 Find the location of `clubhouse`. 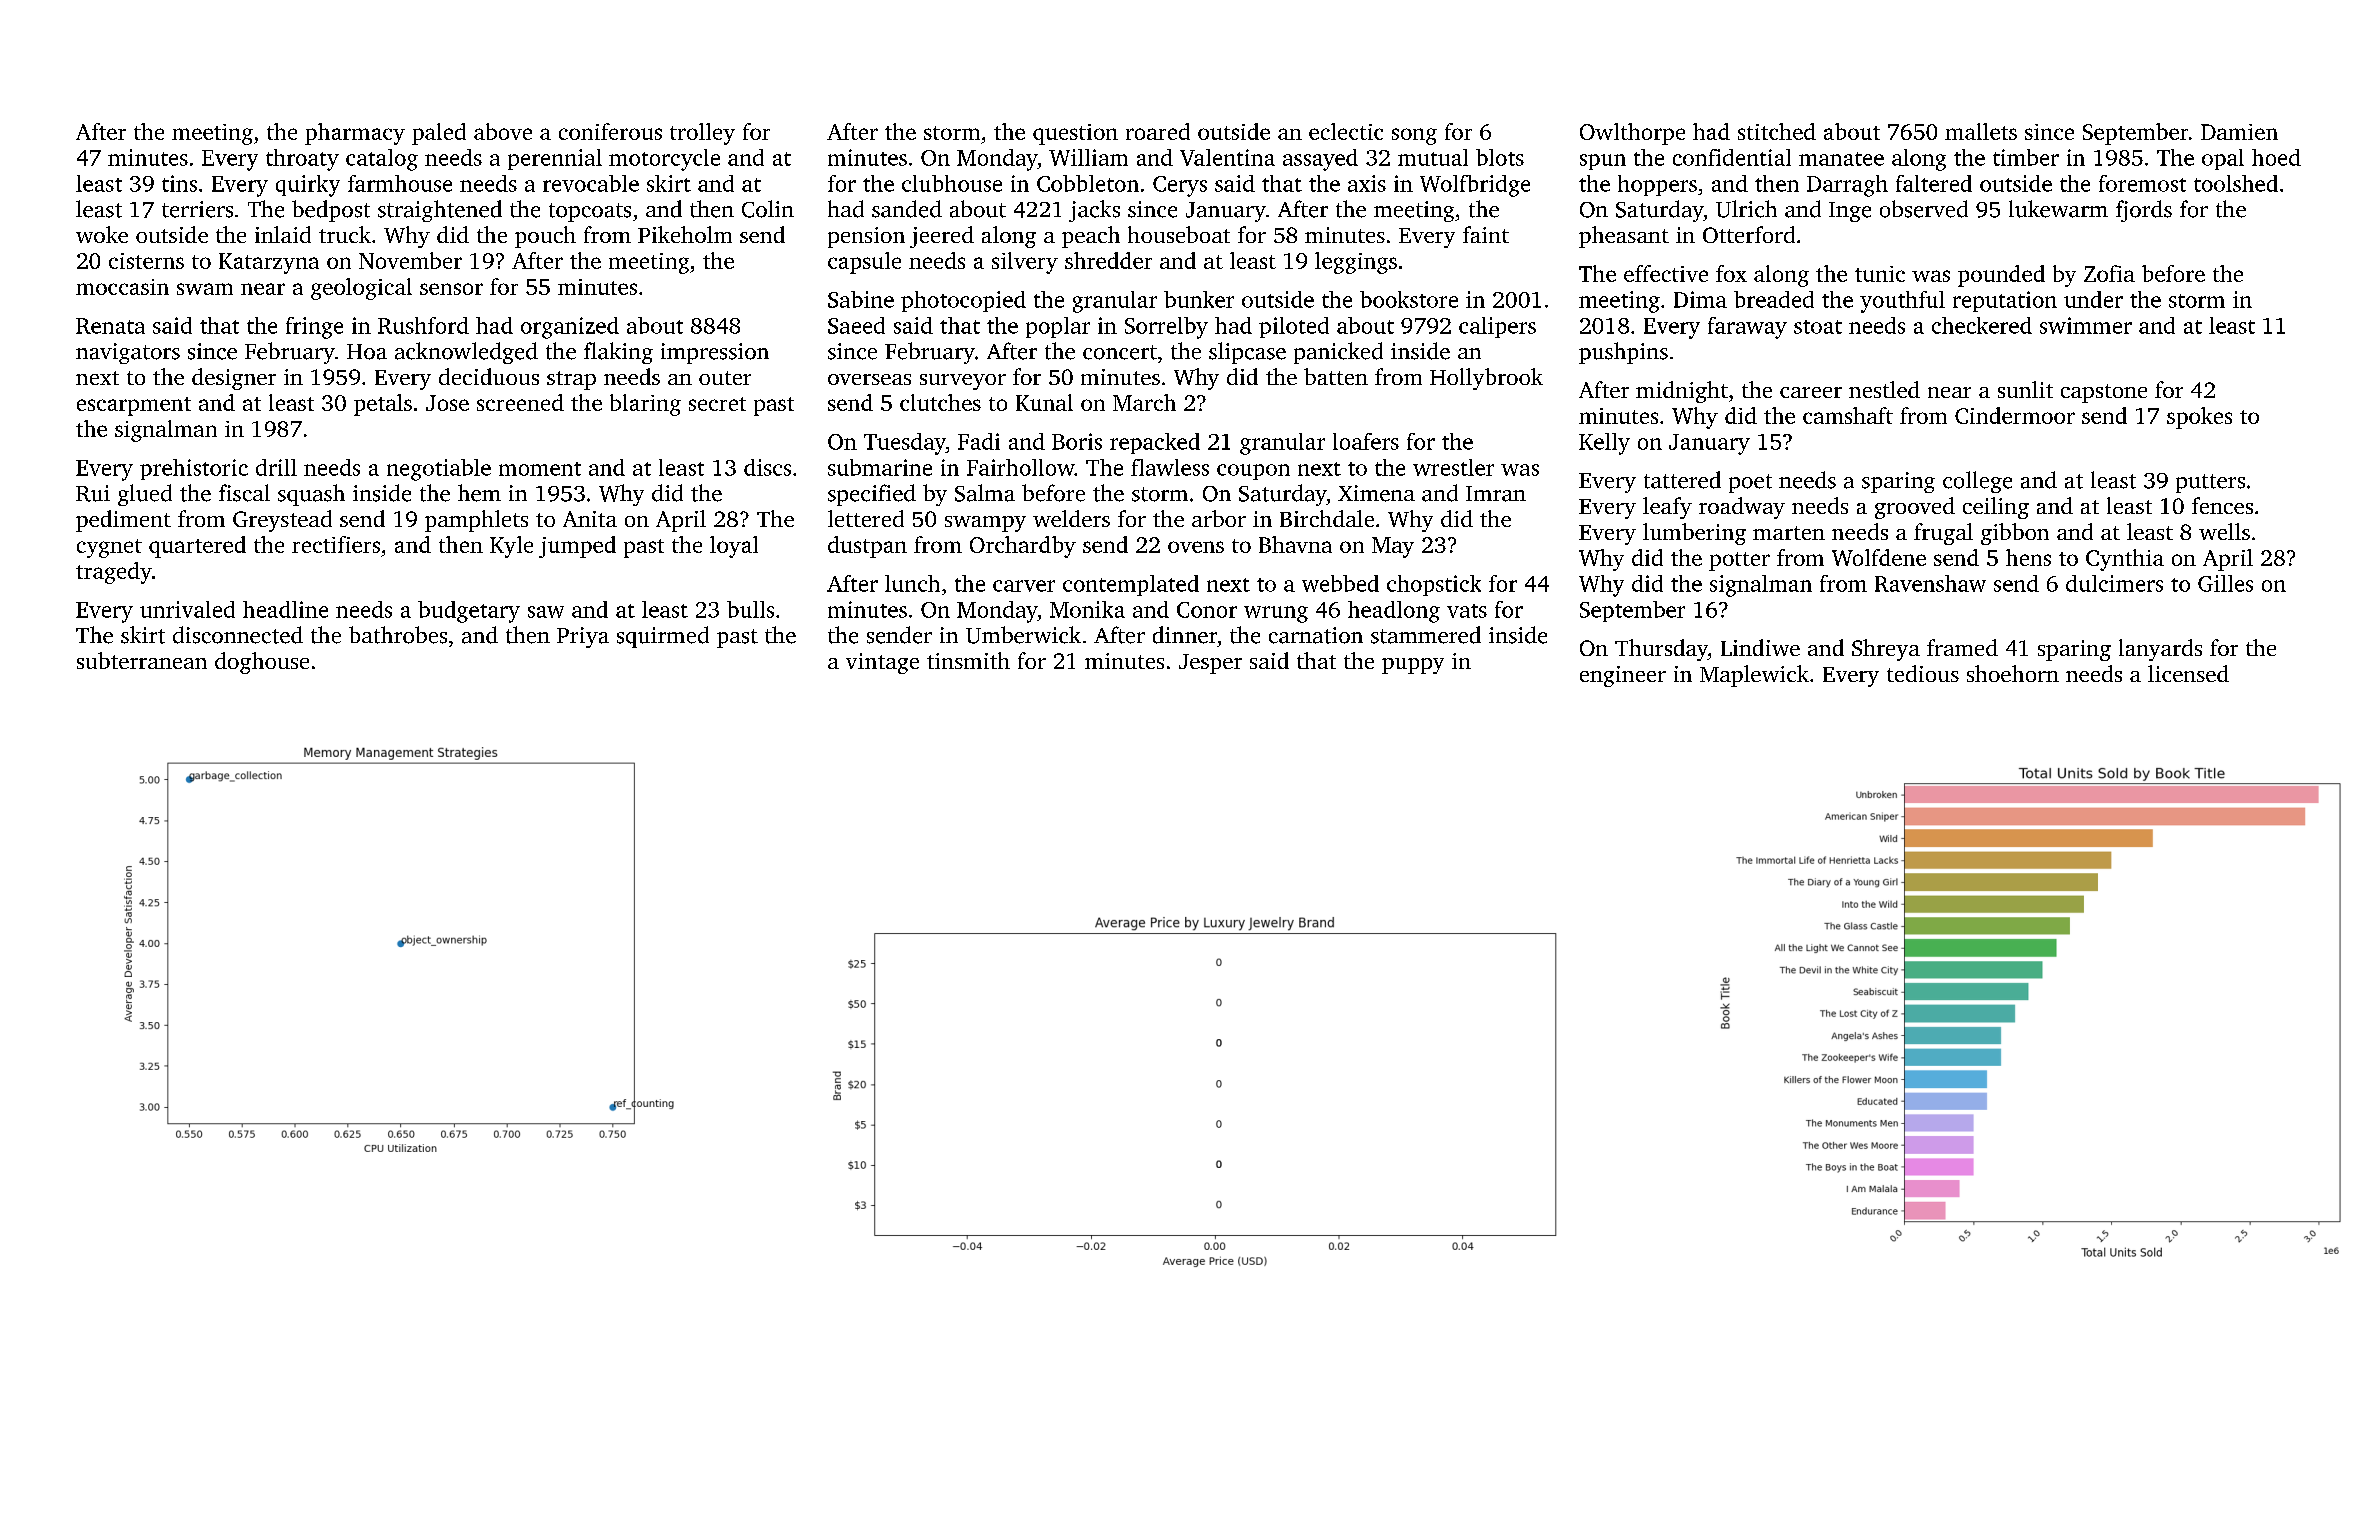

clubhouse is located at coordinates (952, 183).
